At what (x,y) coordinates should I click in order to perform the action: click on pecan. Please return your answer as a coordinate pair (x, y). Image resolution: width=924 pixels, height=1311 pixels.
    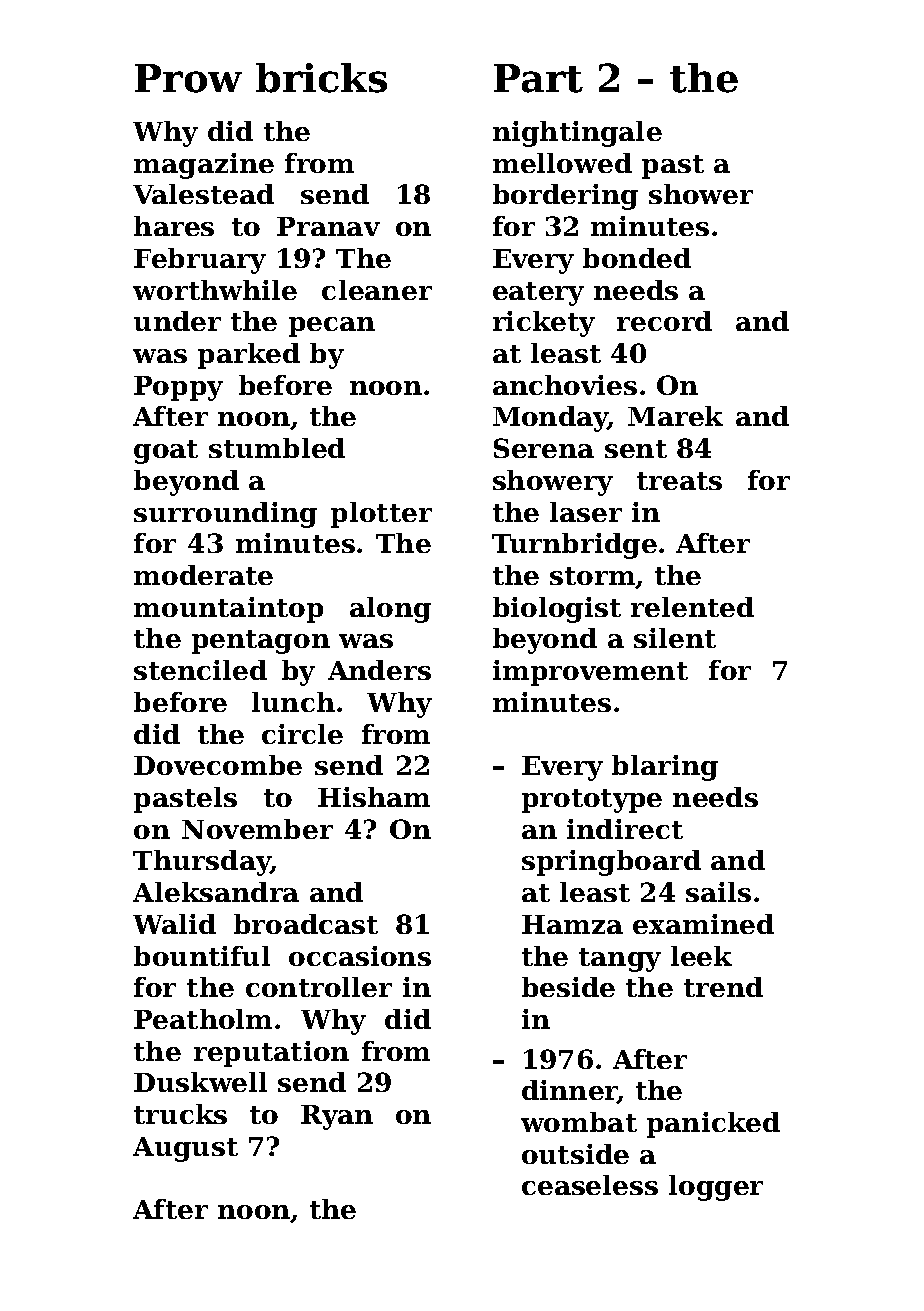
    Looking at the image, I should click on (332, 327).
